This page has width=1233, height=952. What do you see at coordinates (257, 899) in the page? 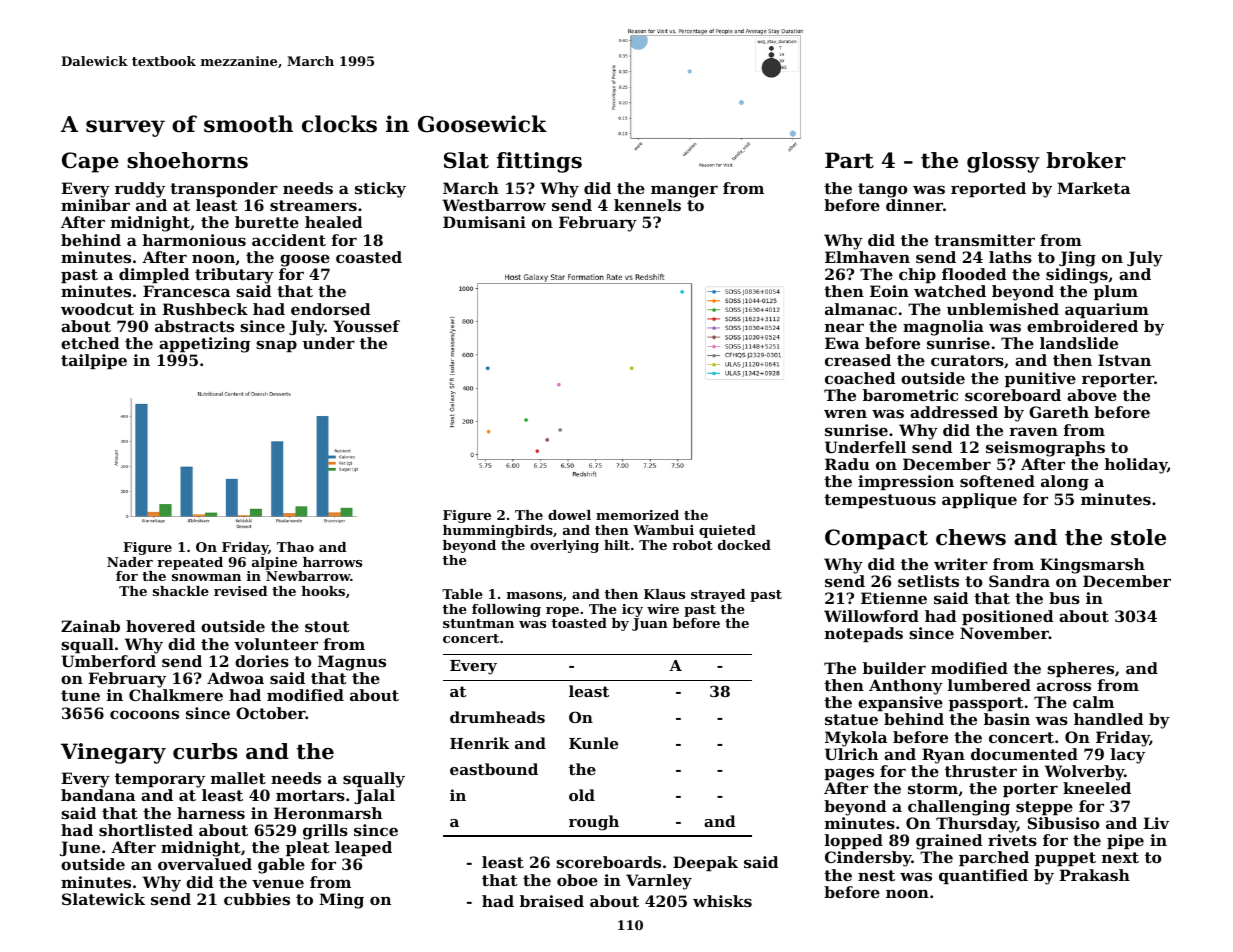
I see `cubbies` at bounding box center [257, 899].
